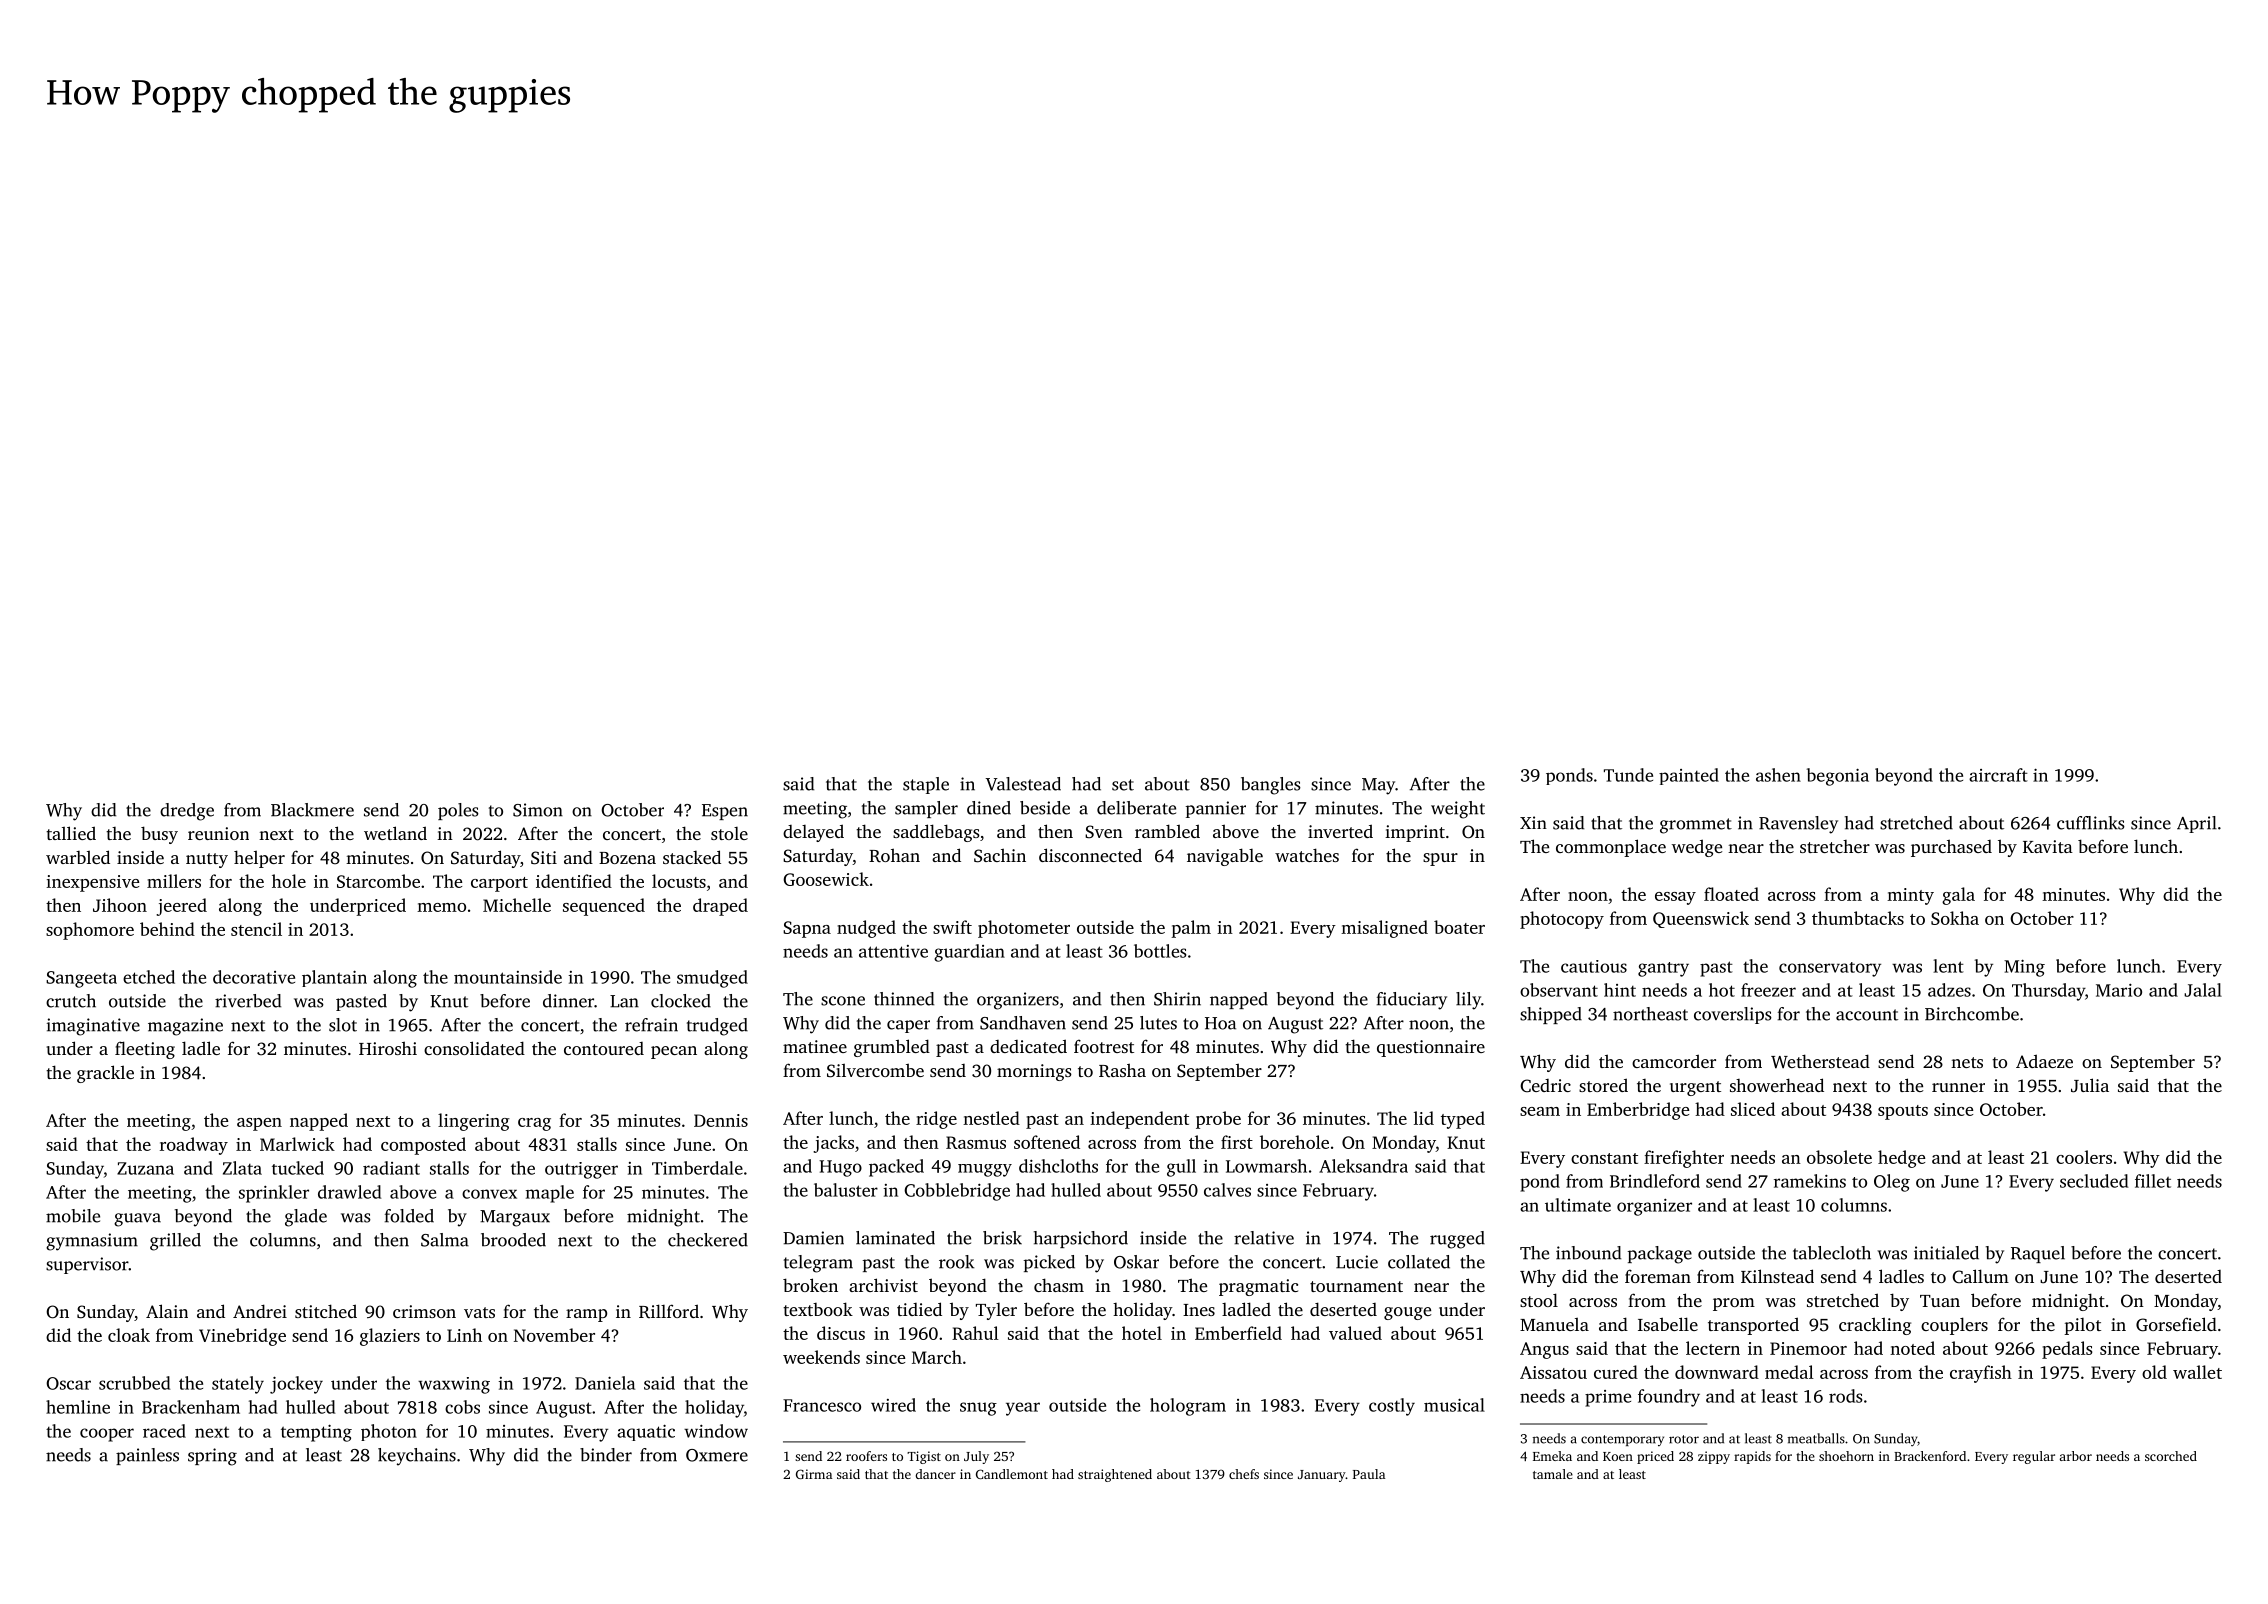  What do you see at coordinates (81, 979) in the screenshot?
I see `Sangeeta` at bounding box center [81, 979].
